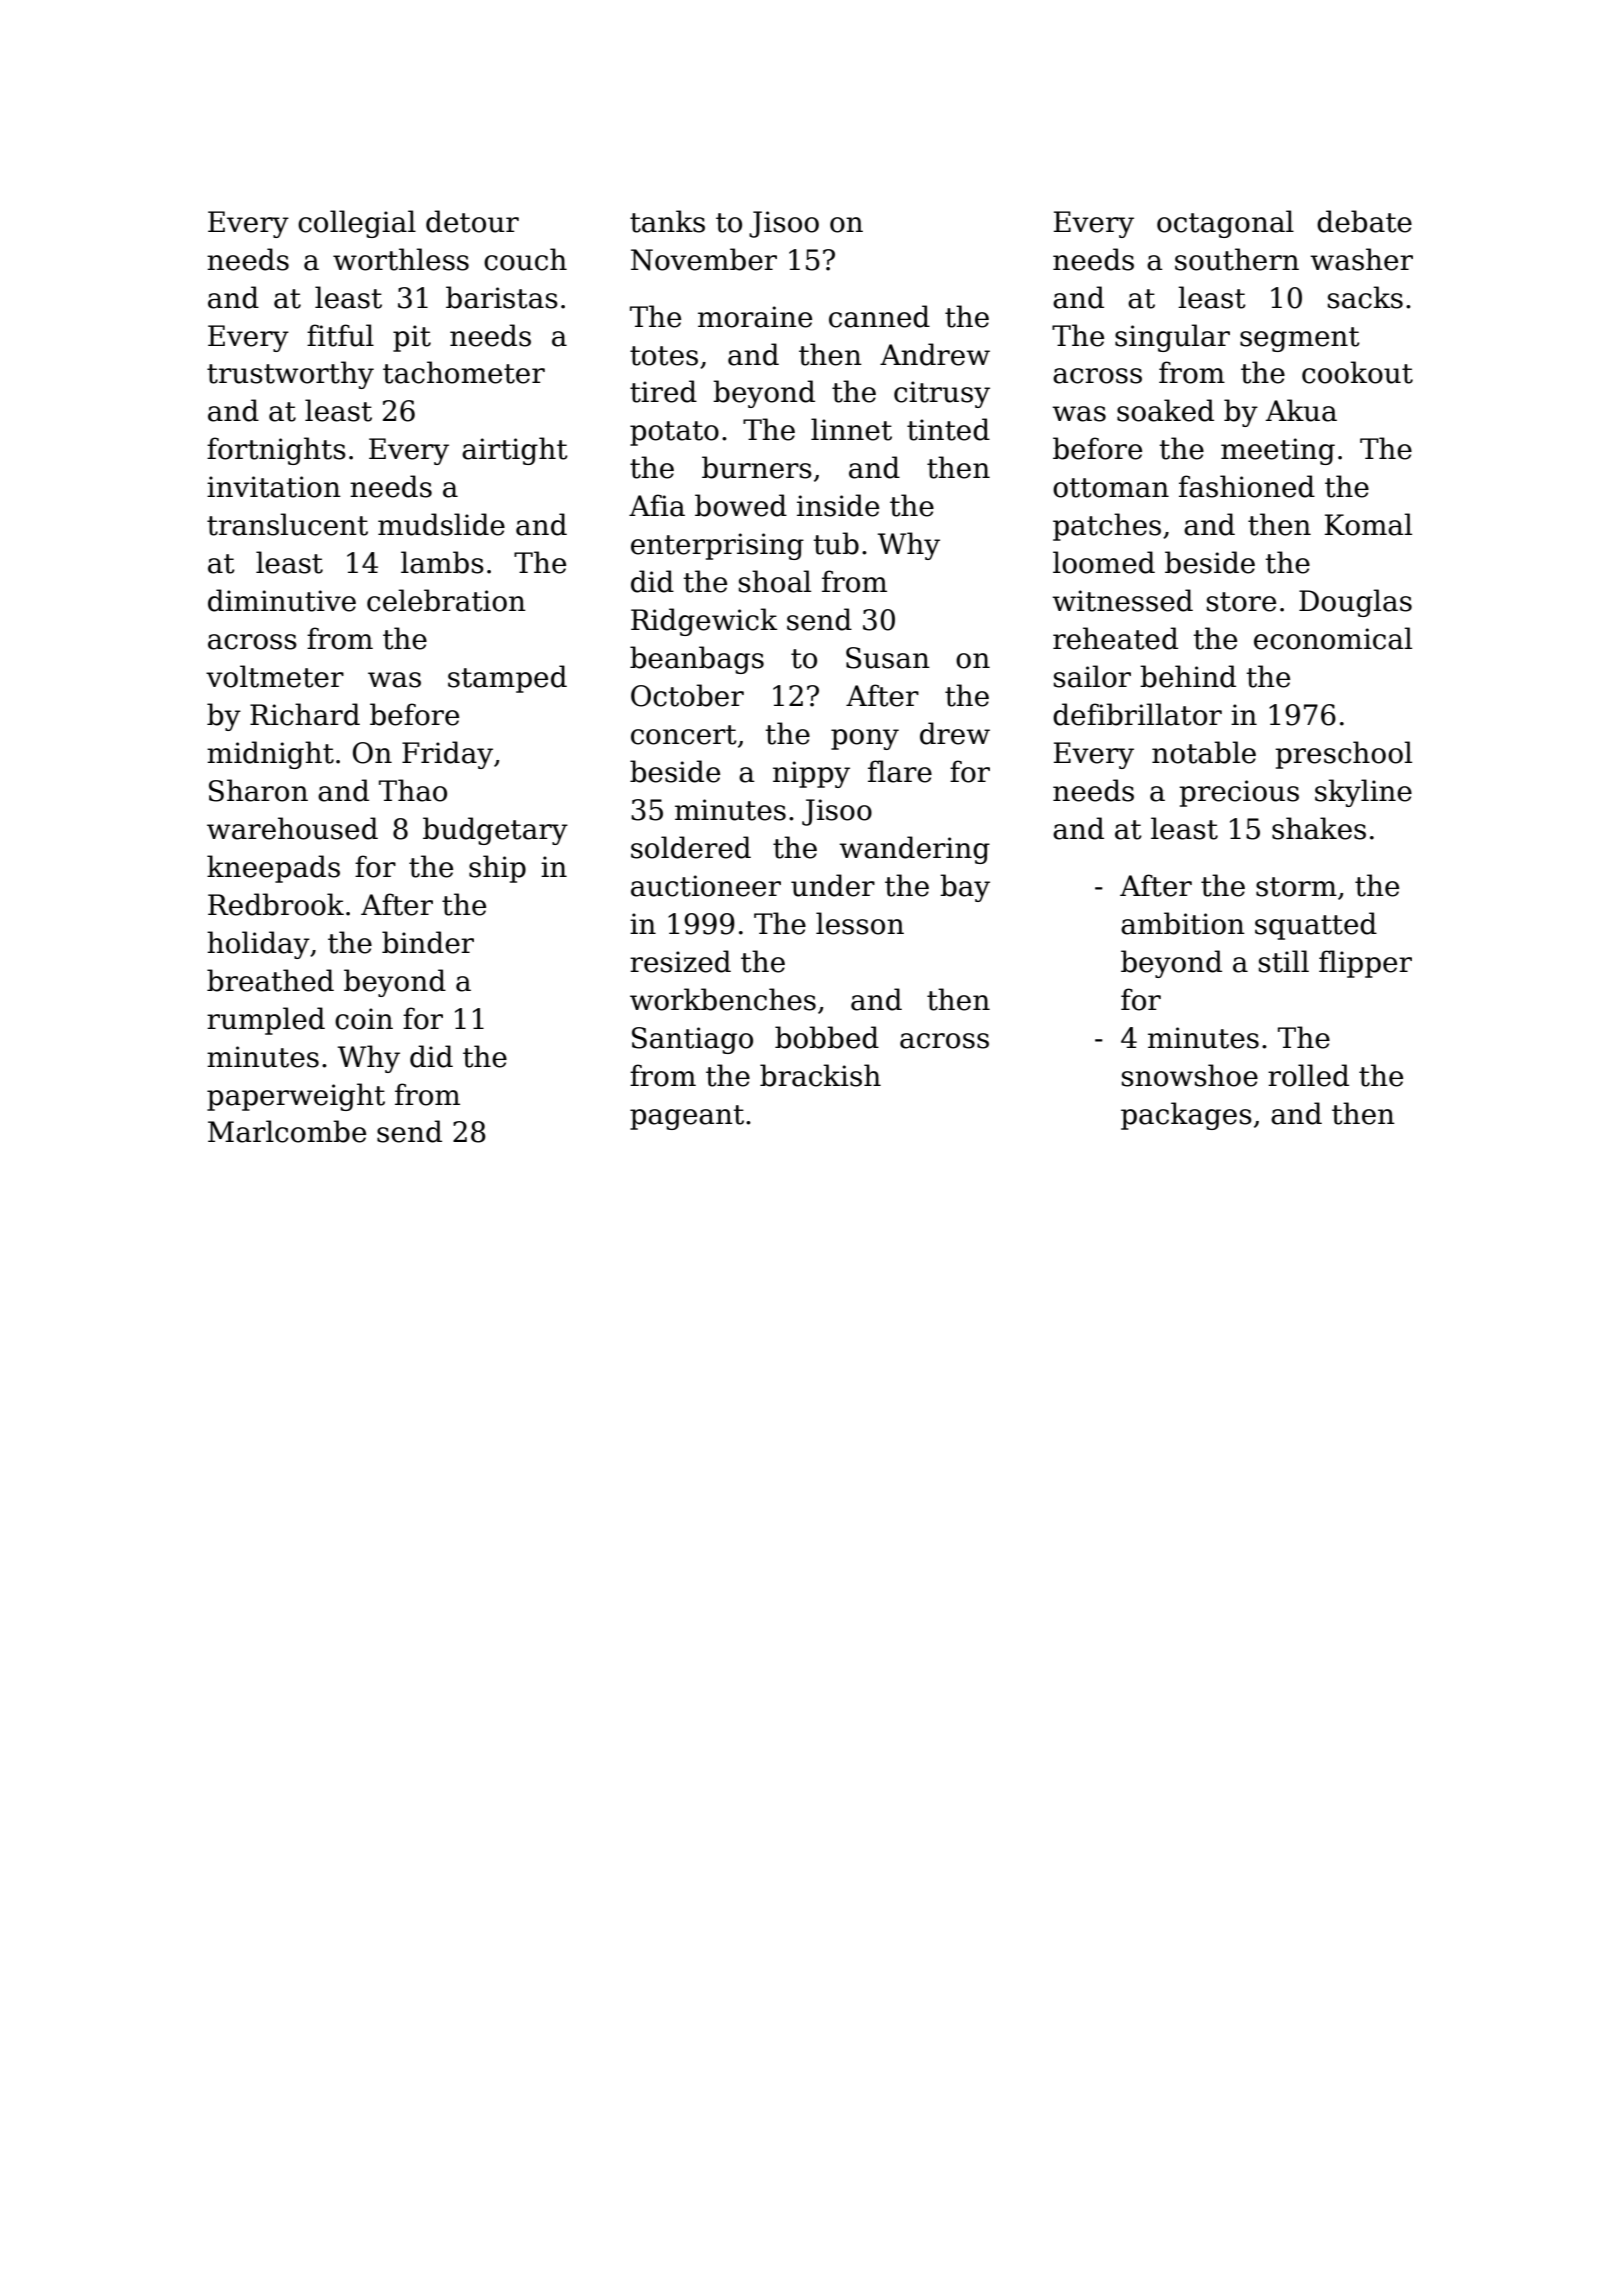  I want to click on tub, so click(836, 543).
